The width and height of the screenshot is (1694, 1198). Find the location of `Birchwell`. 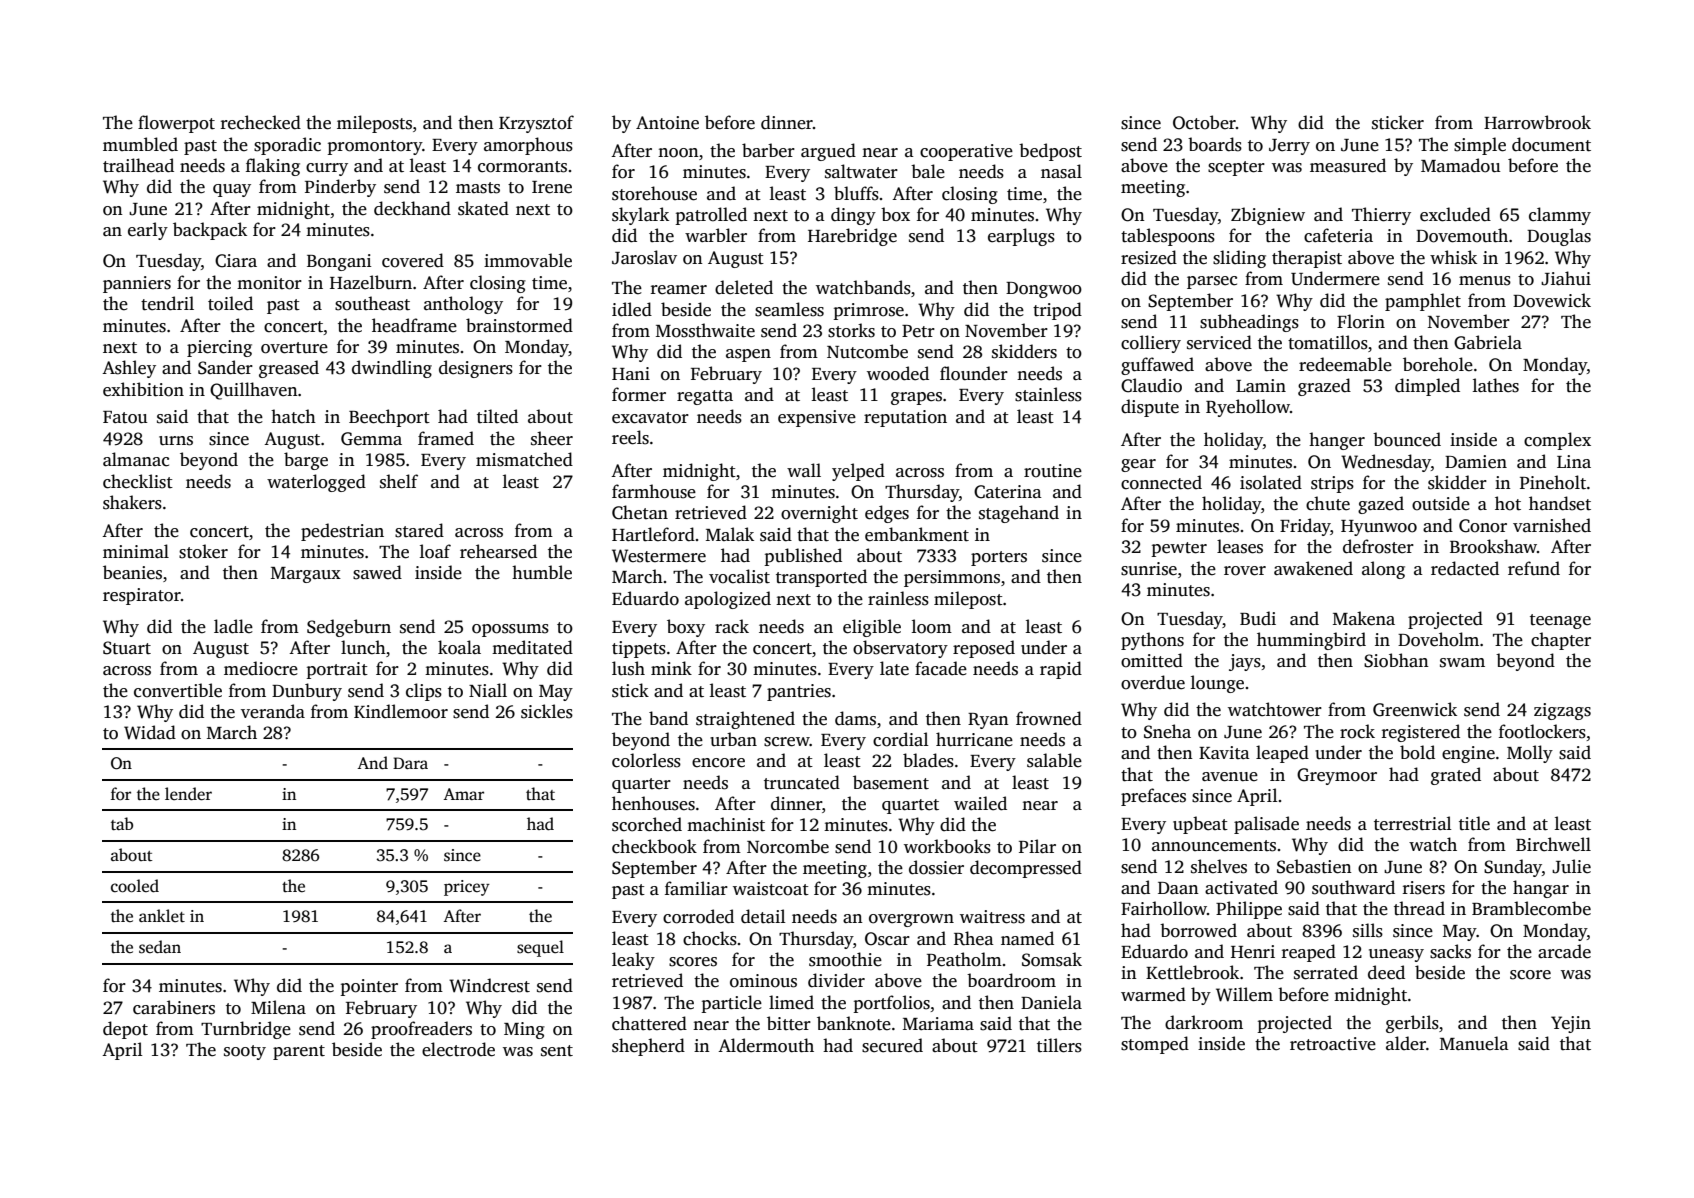

Birchwell is located at coordinates (1553, 844).
